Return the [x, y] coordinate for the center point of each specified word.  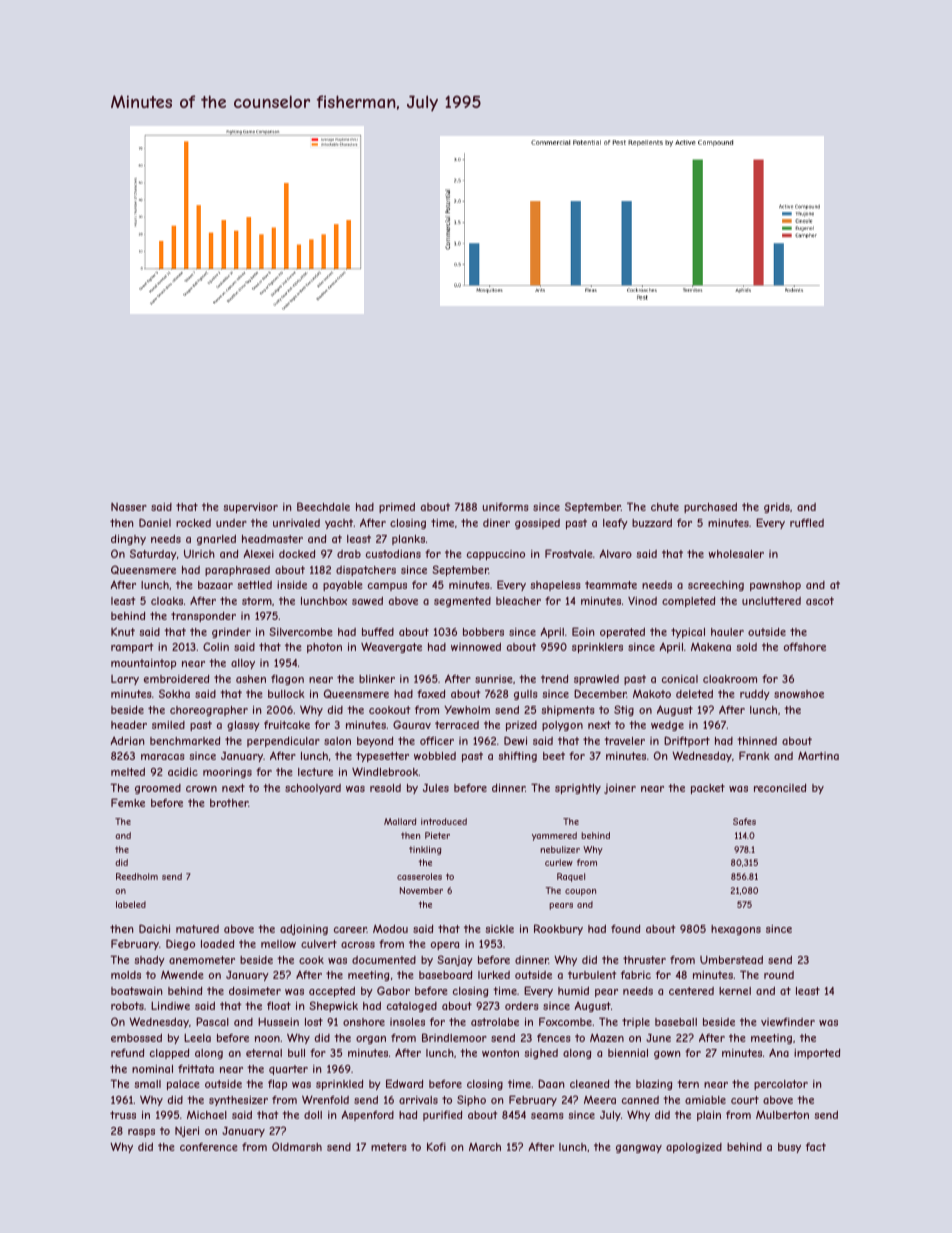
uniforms [505, 506]
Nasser [129, 507]
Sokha [174, 693]
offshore [805, 647]
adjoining [304, 929]
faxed [431, 693]
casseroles [419, 876]
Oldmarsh [297, 1146]
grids [777, 507]
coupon [580, 892]
